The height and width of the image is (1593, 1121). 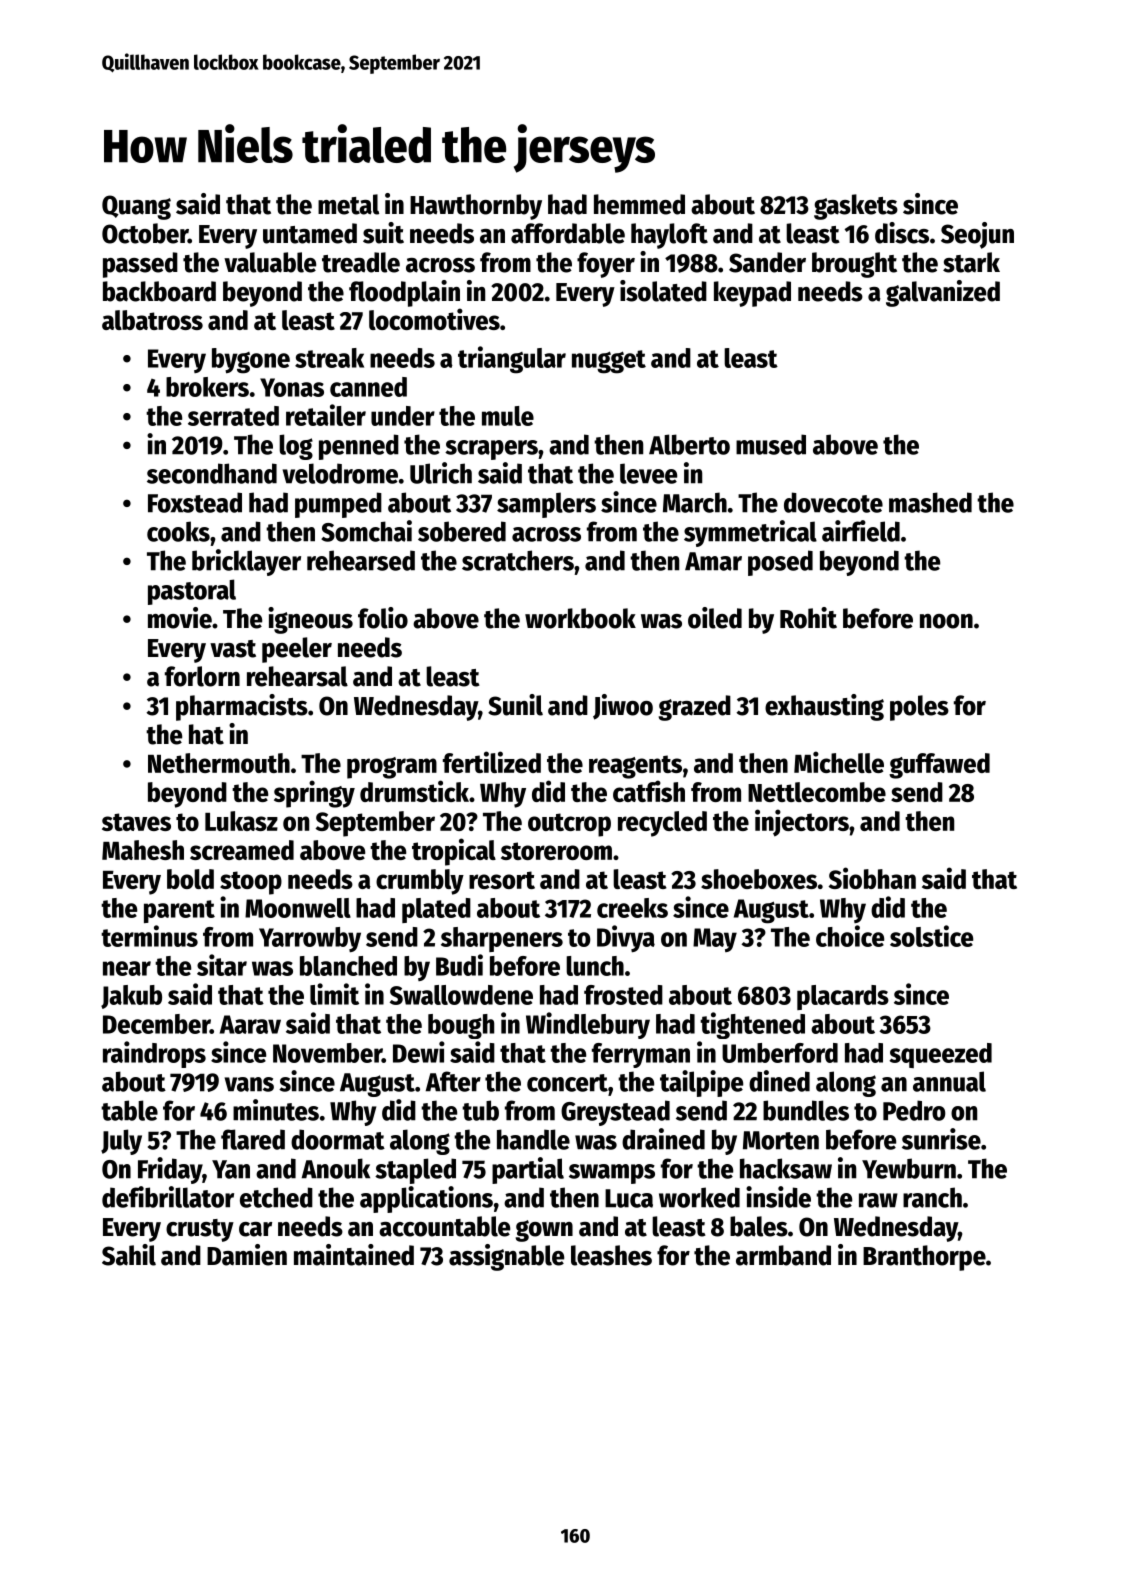 I want to click on armband, so click(x=783, y=1255).
